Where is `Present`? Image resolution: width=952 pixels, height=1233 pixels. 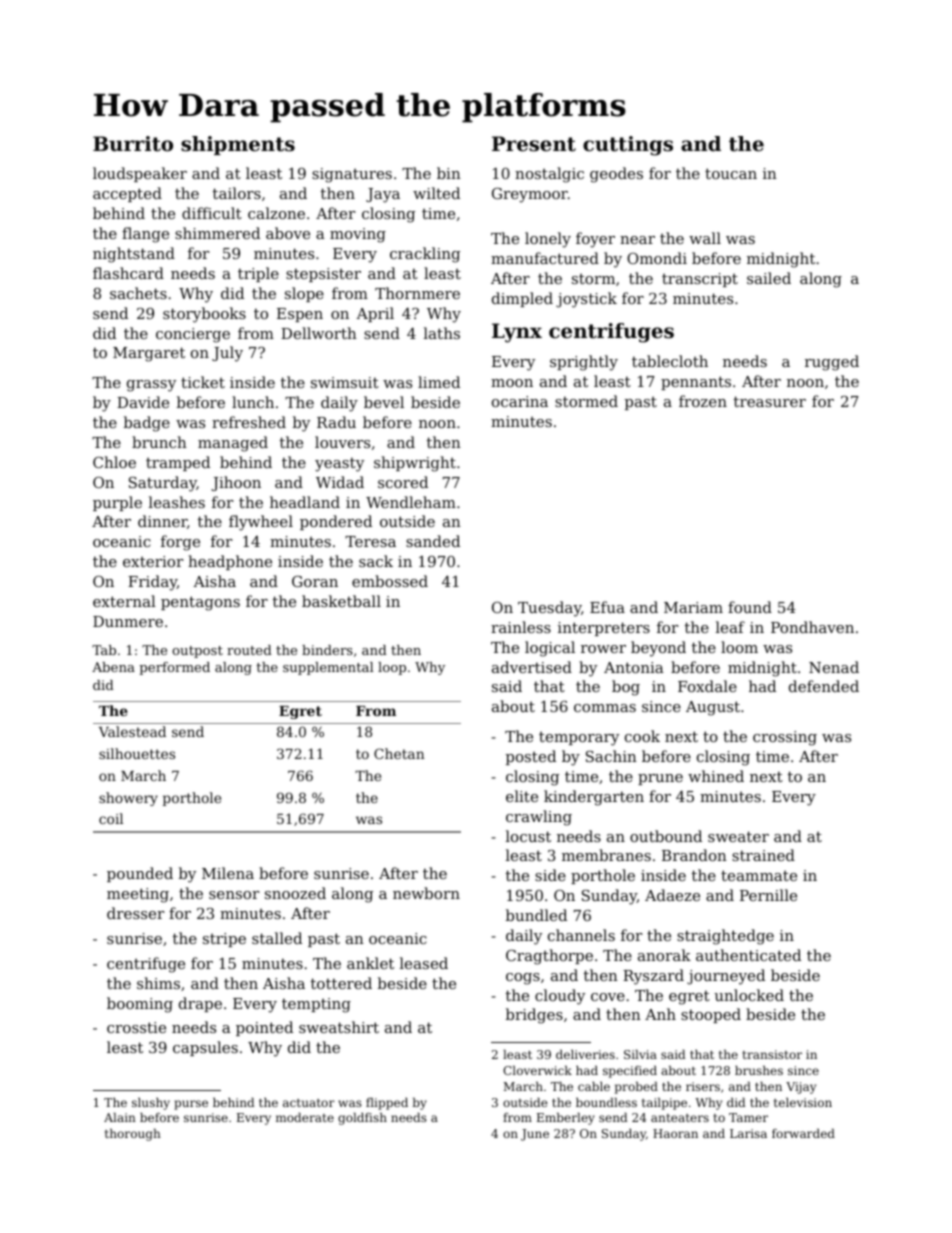 Present is located at coordinates (534, 144).
